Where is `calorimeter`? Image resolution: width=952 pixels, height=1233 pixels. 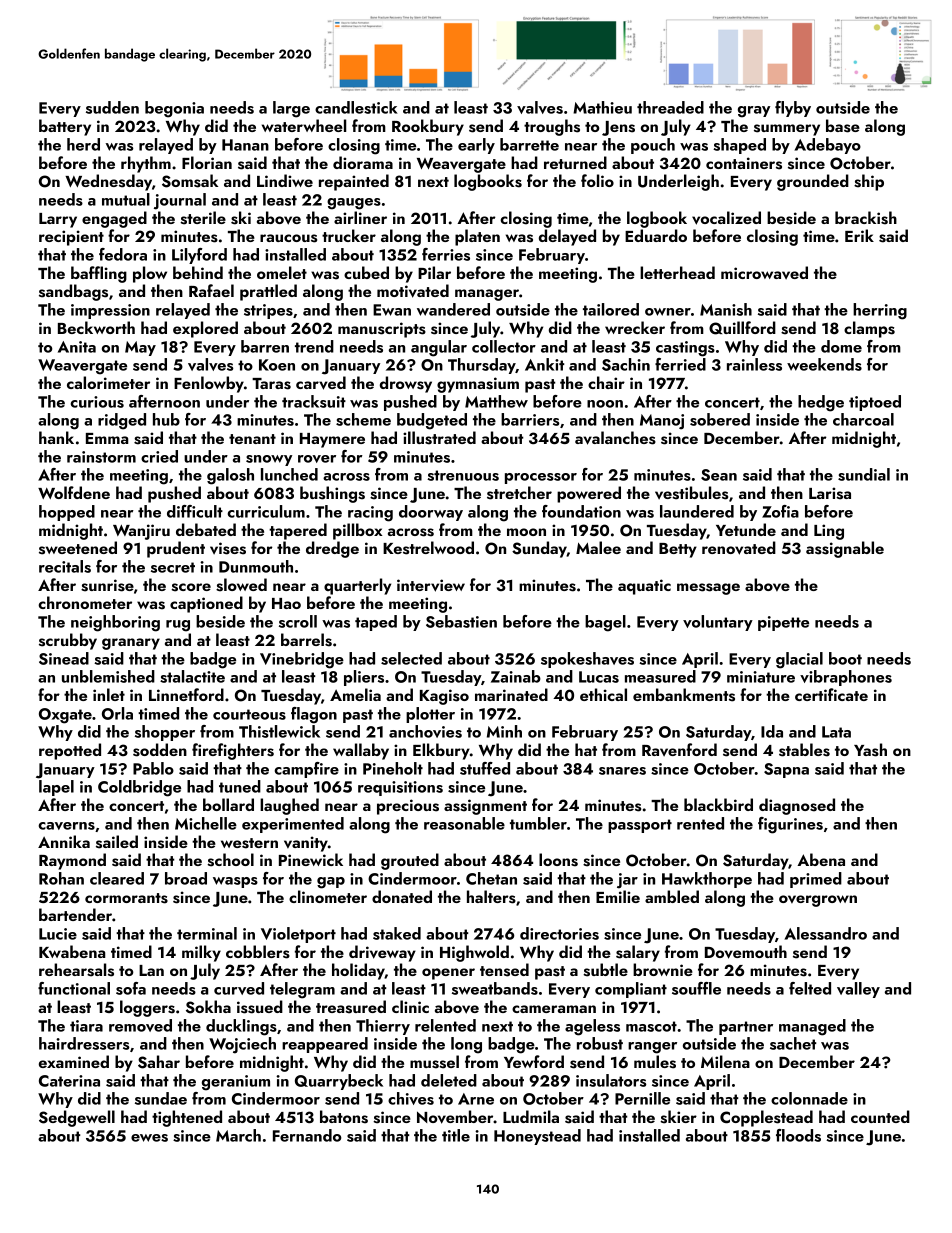 calorimeter is located at coordinates (108, 382).
